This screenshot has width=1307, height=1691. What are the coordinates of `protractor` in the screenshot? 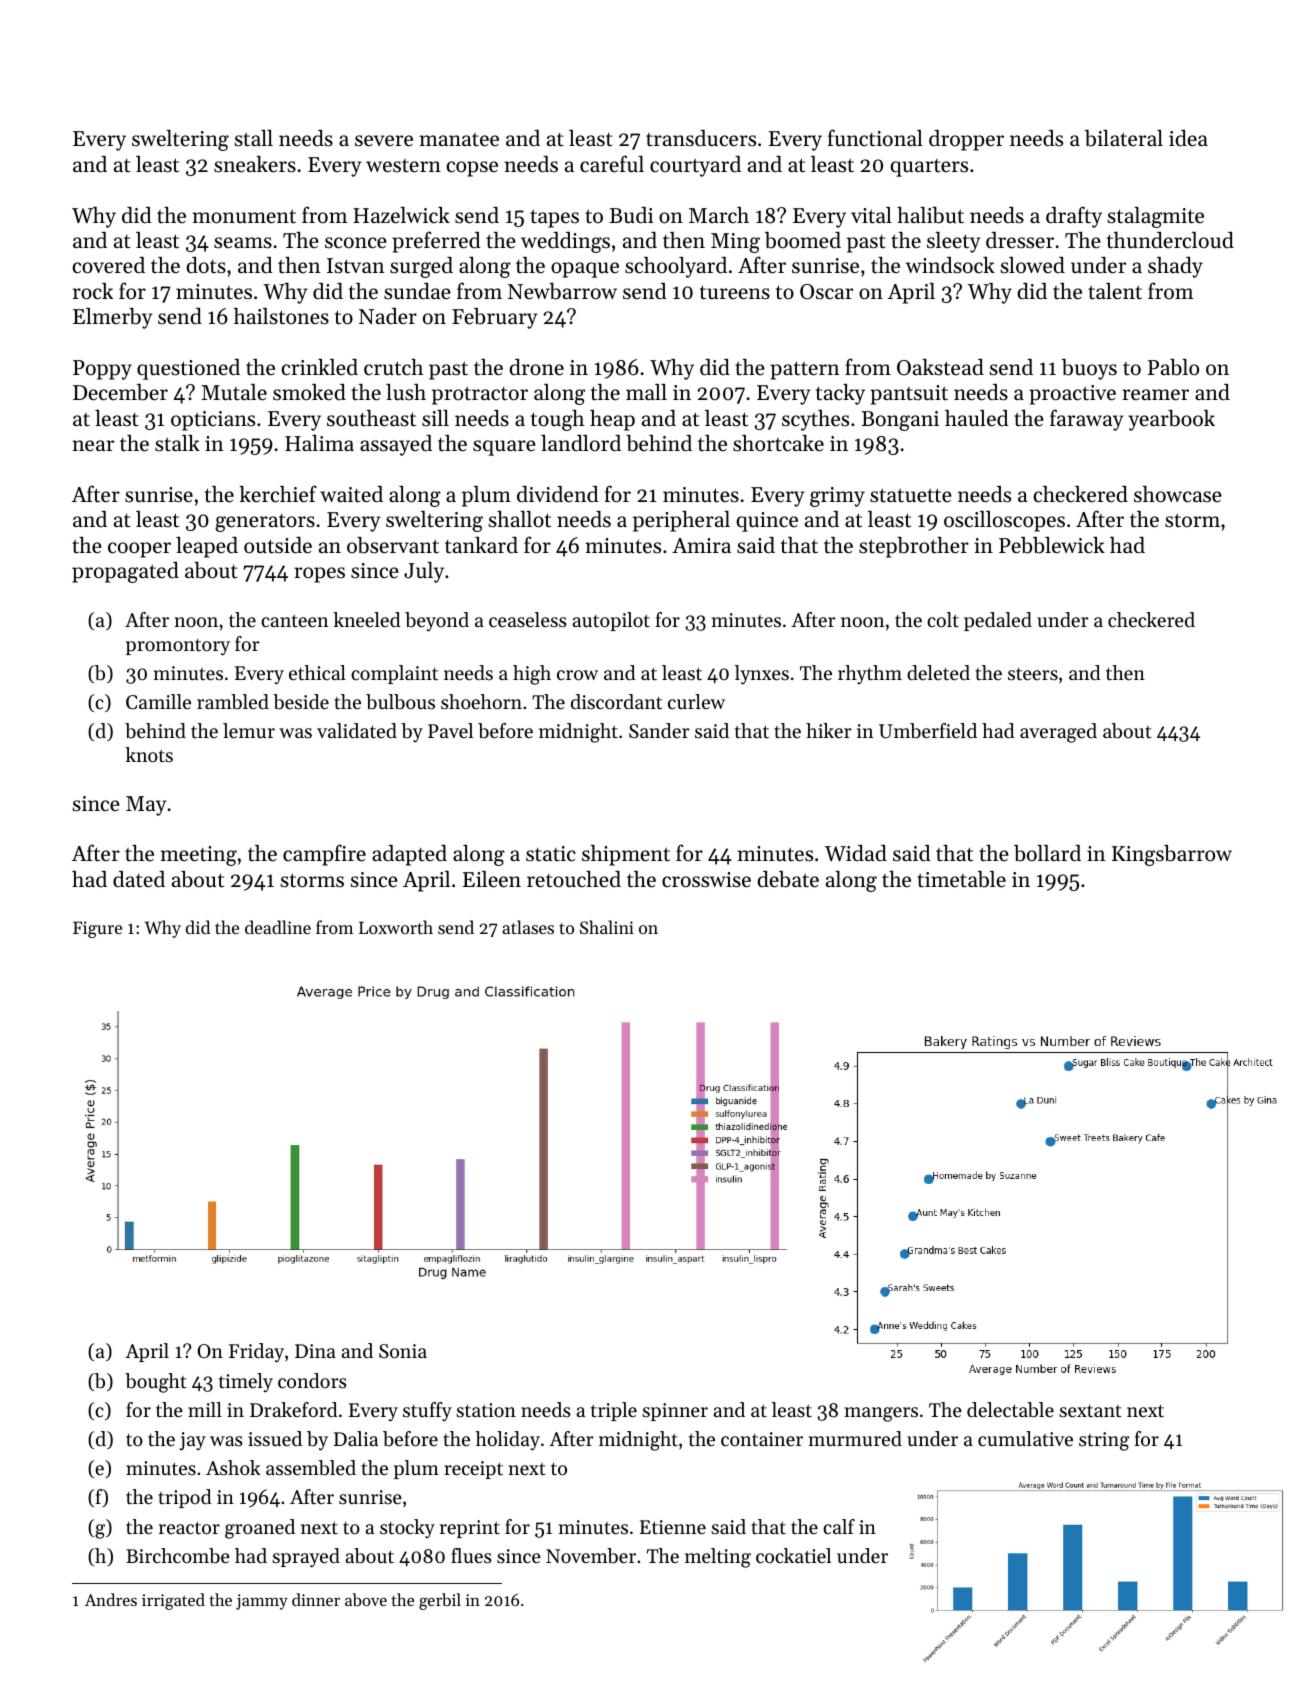 It's located at (480, 395).
